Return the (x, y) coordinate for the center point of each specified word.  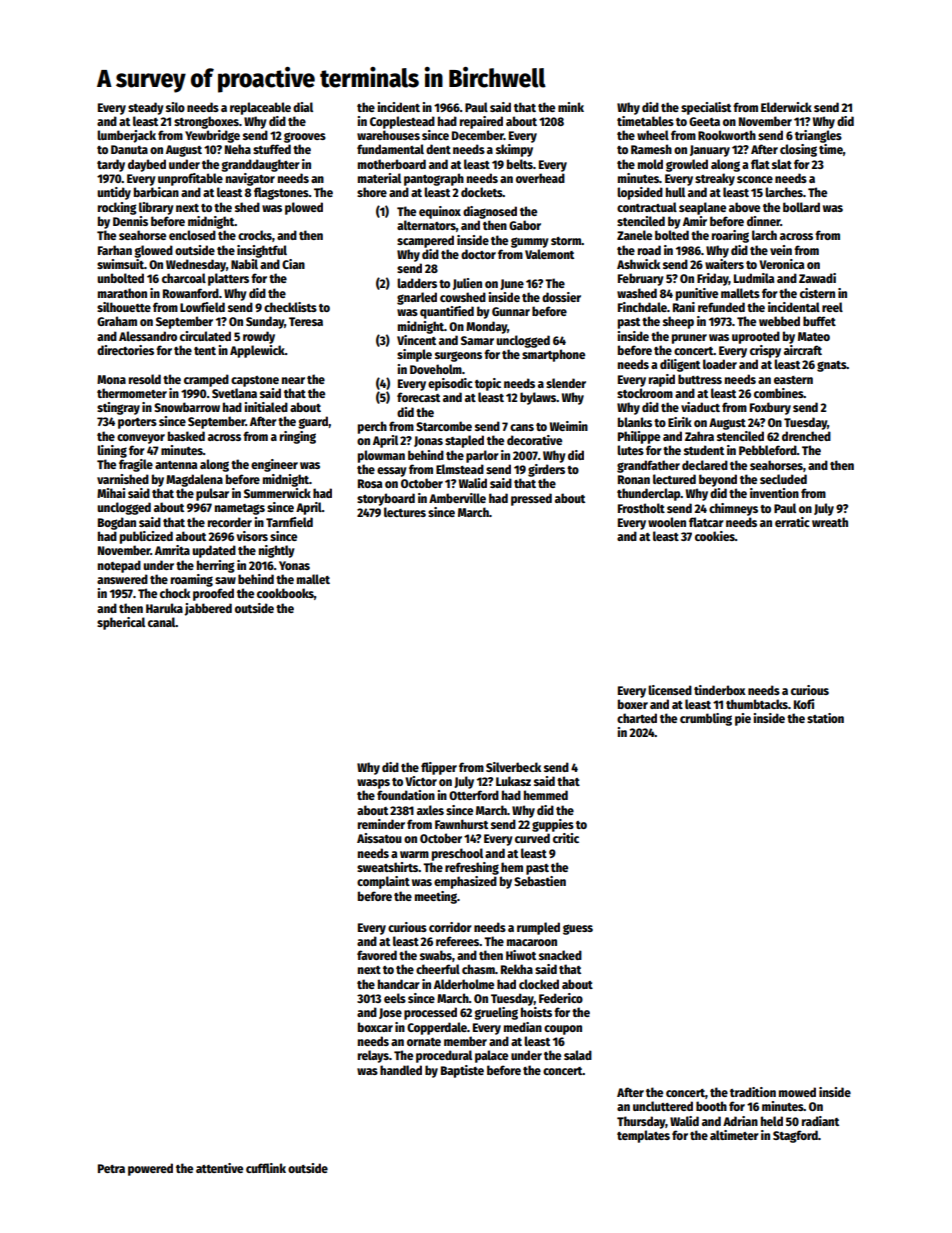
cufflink (266, 1168)
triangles (818, 136)
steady (146, 108)
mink (571, 107)
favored (377, 955)
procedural (444, 1056)
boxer (633, 704)
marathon (122, 293)
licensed (670, 690)
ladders (417, 283)
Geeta (704, 121)
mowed (797, 1092)
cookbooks (285, 593)
